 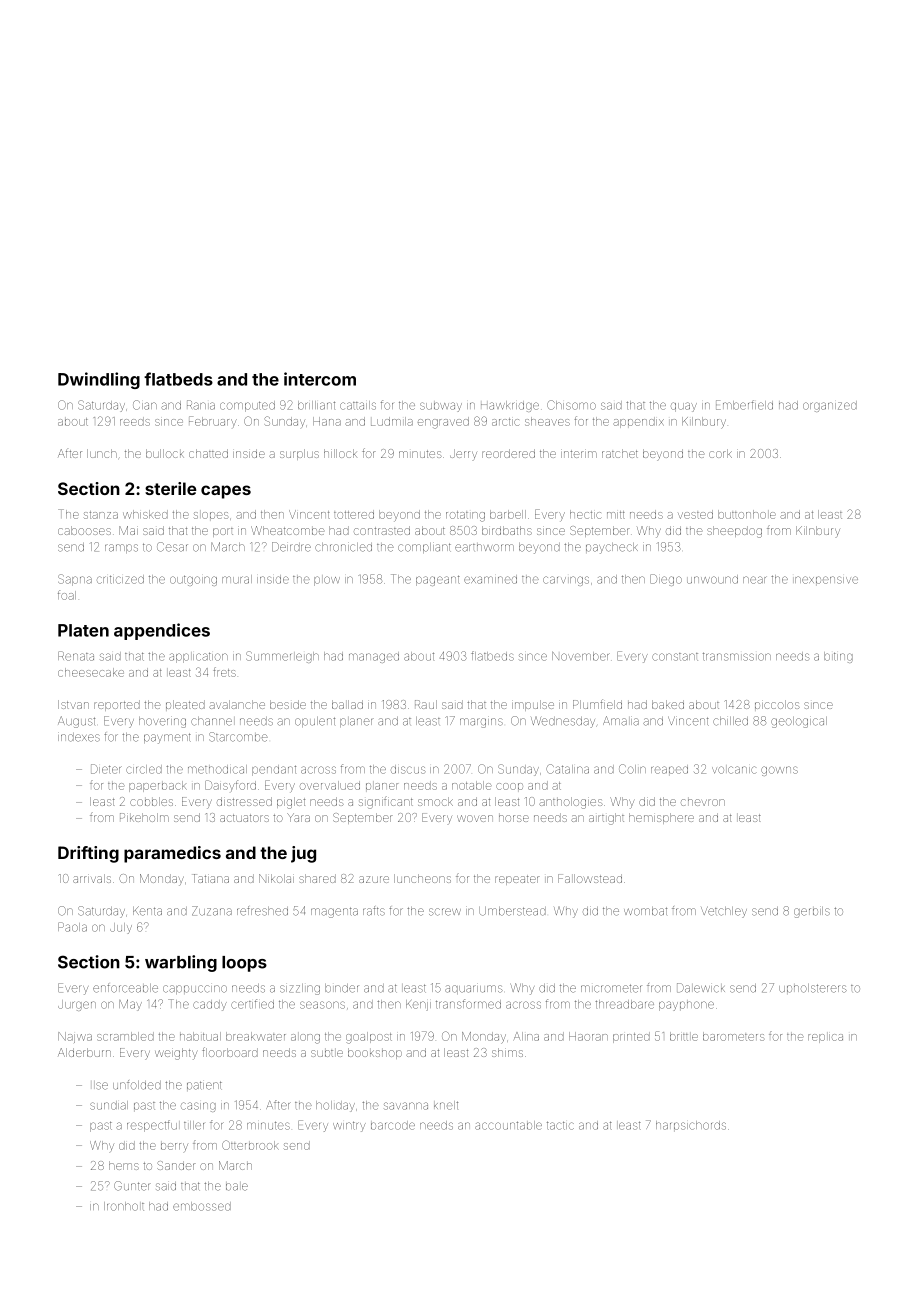 What do you see at coordinates (75, 580) in the document?
I see `Sapna` at bounding box center [75, 580].
